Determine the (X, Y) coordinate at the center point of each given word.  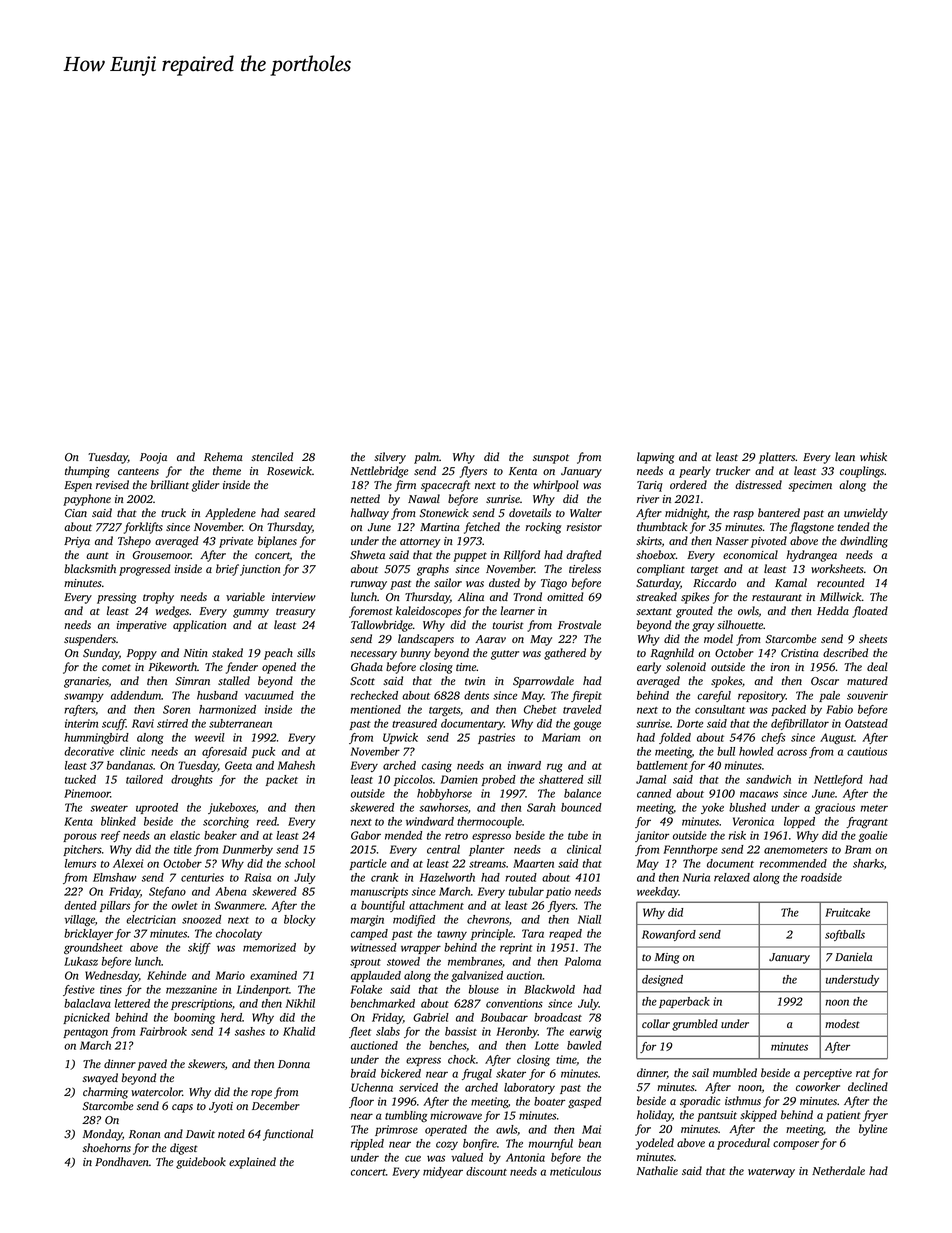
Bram (858, 849)
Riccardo (714, 582)
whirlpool (556, 486)
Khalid (299, 1031)
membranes (475, 961)
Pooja (153, 458)
